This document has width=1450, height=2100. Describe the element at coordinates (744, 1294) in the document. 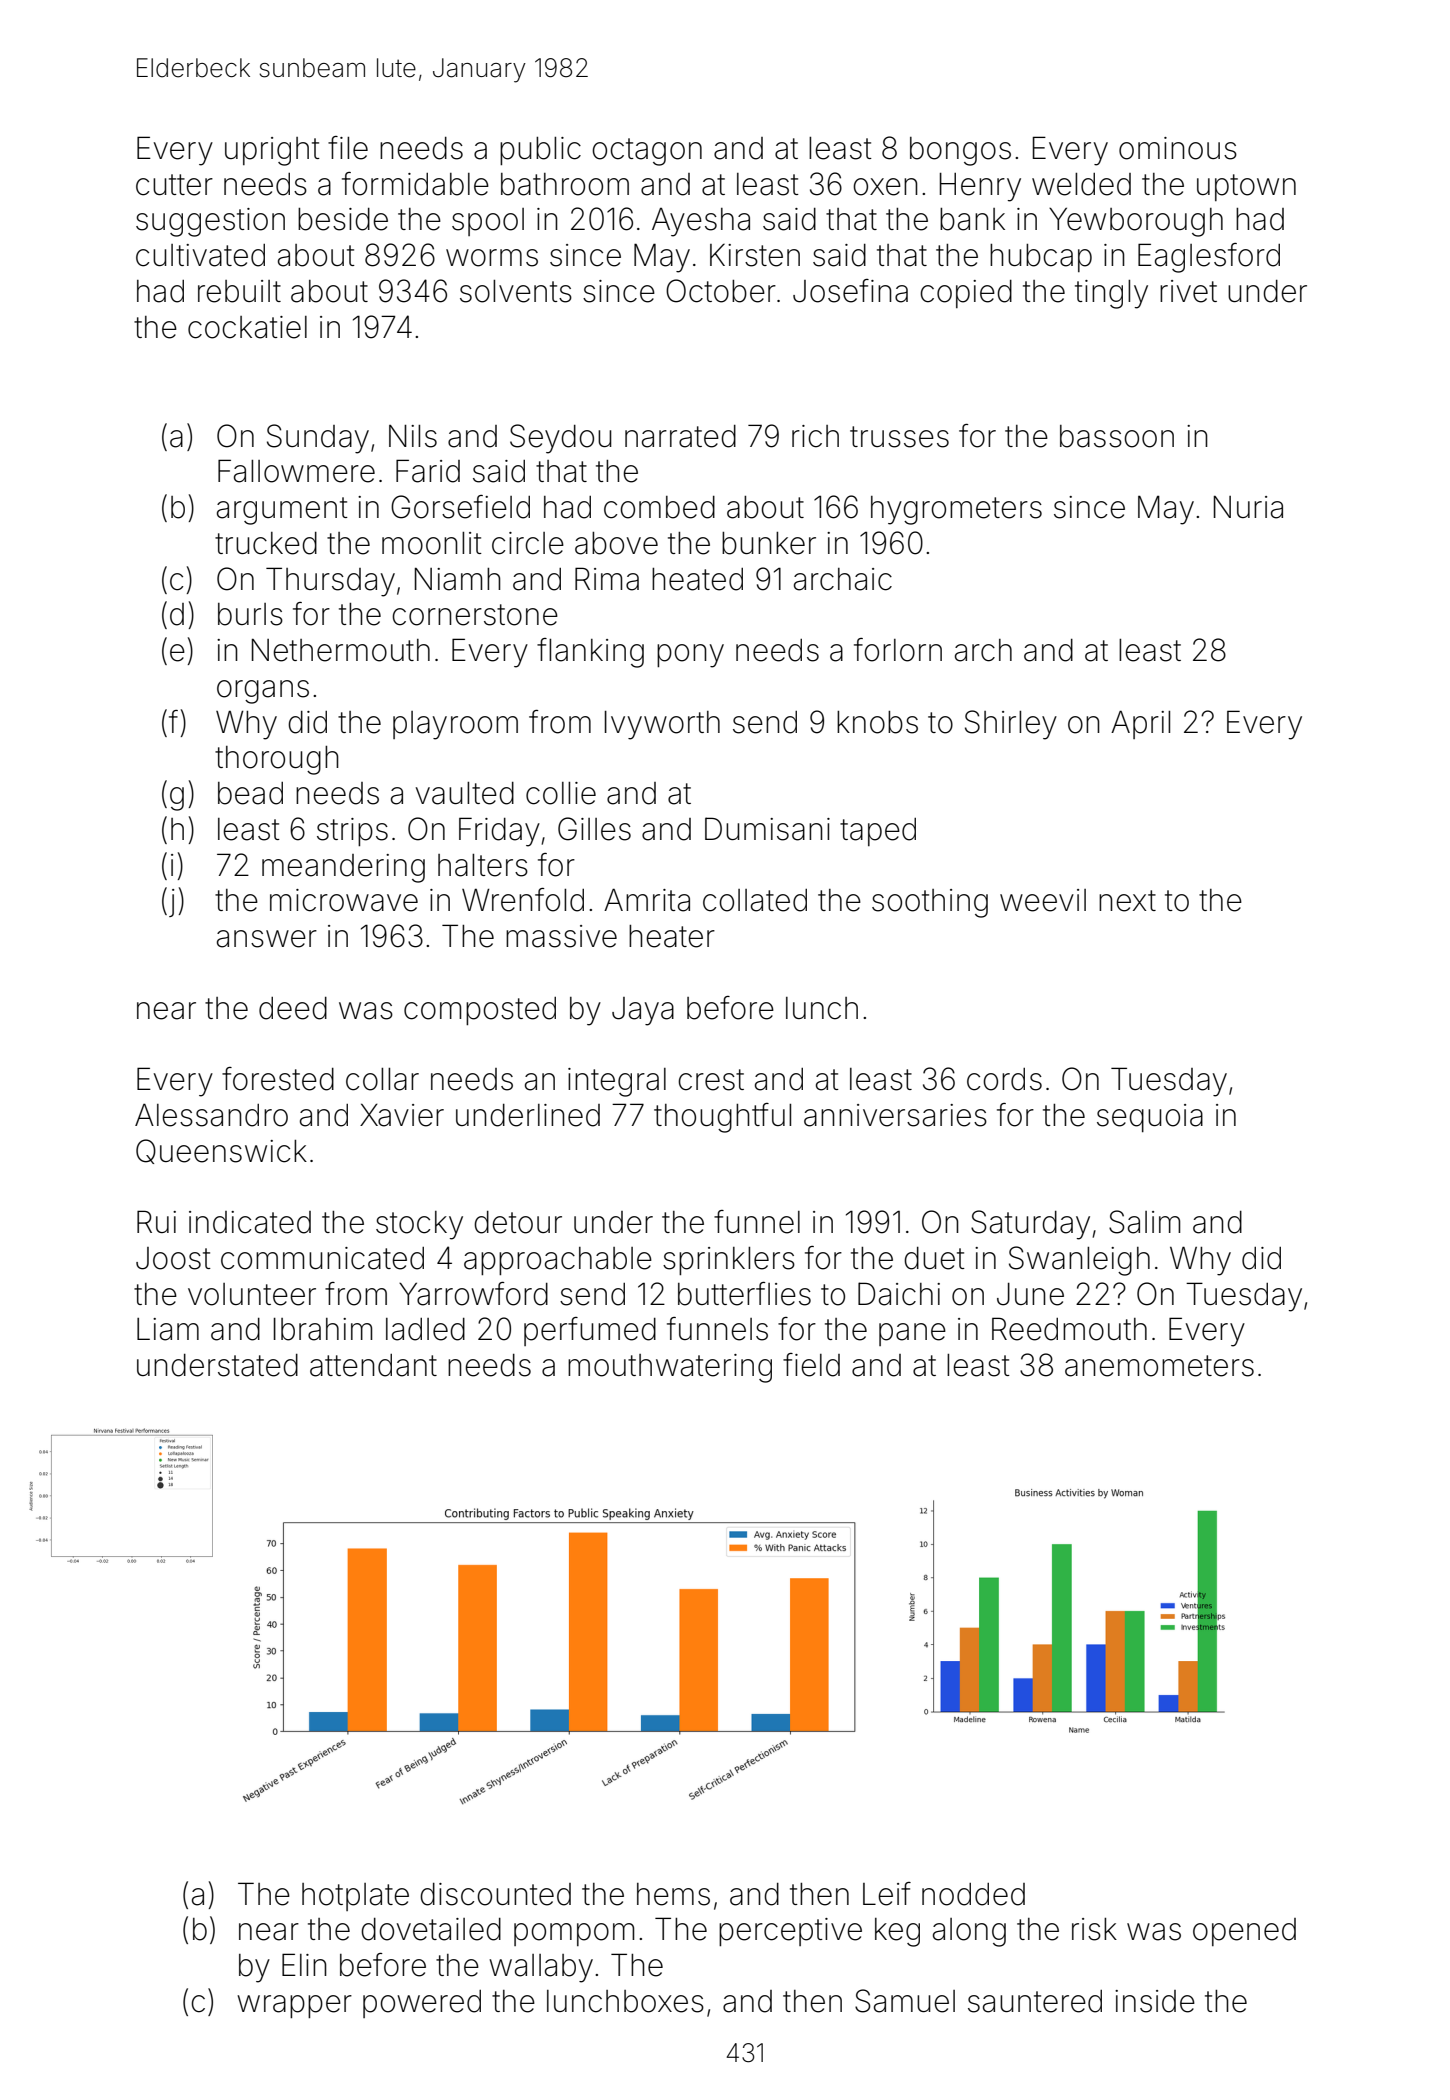

I see `butterflies` at that location.
